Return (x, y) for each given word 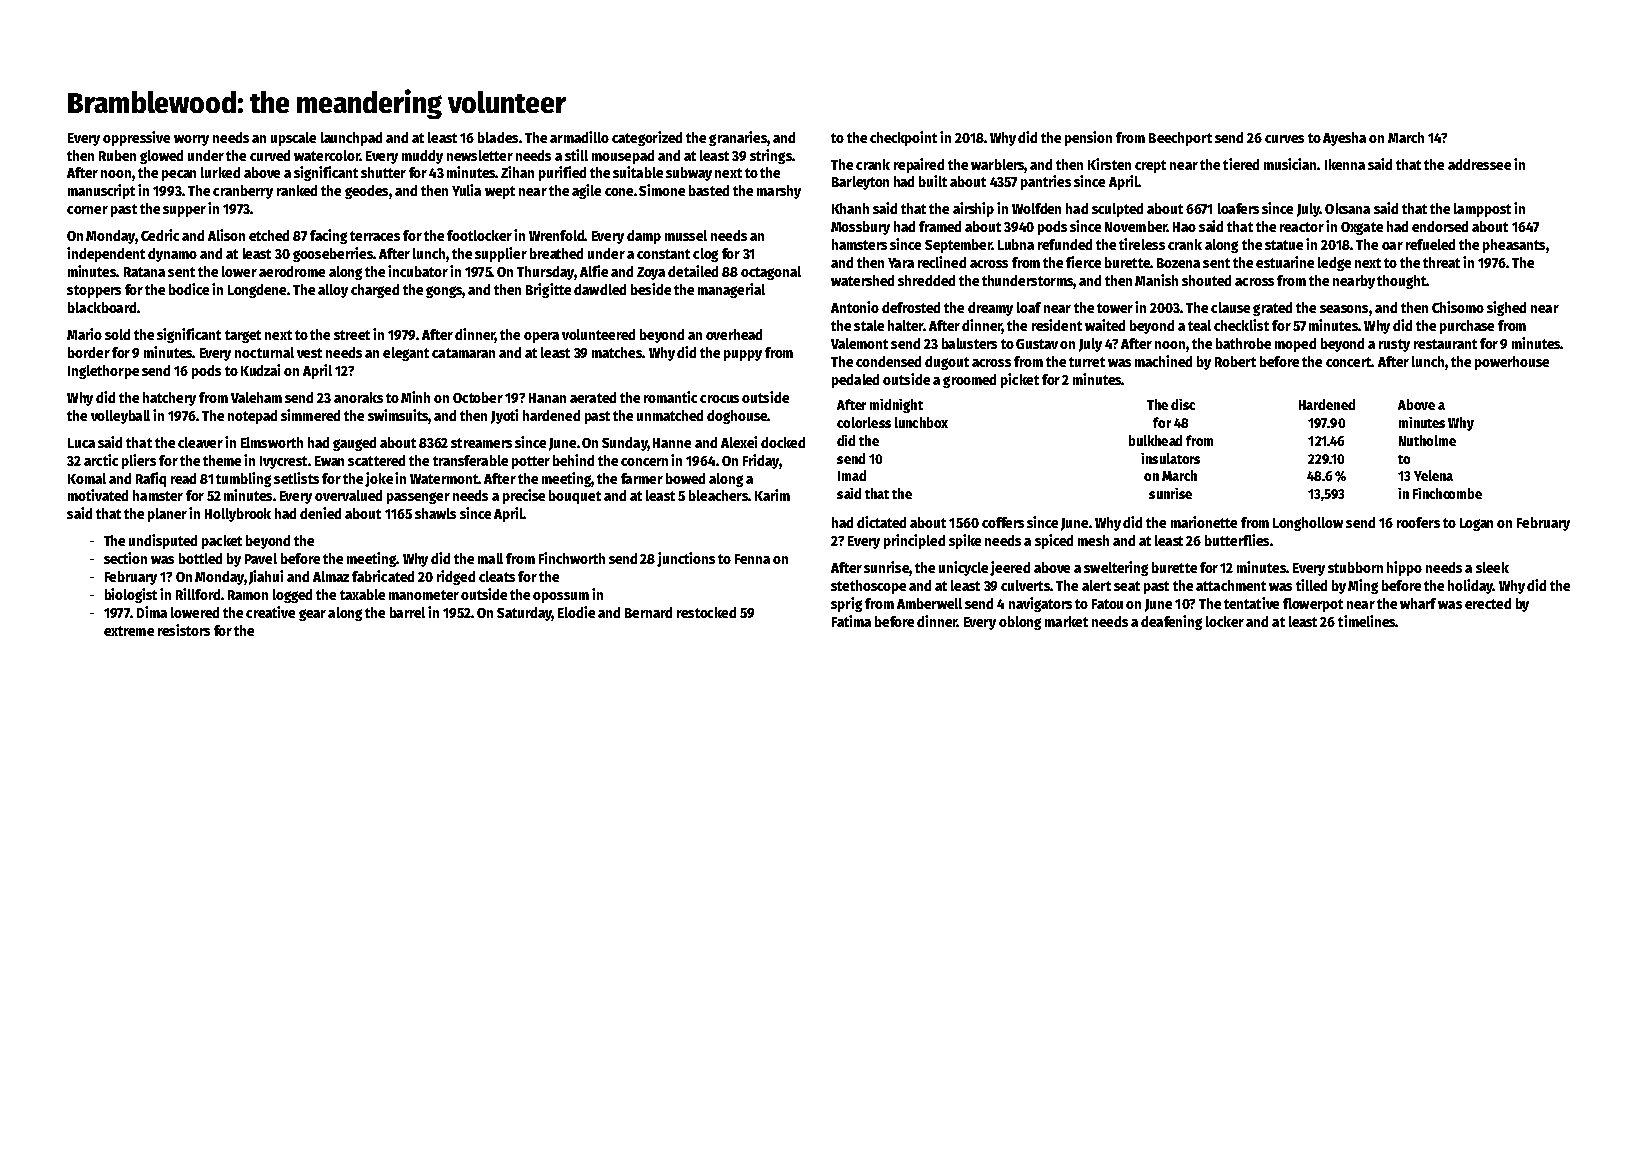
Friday (761, 461)
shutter (383, 172)
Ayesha (1344, 139)
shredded (926, 280)
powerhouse (1512, 363)
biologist (131, 595)
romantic (670, 397)
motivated (98, 495)
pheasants (1514, 246)
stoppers (94, 291)
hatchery (169, 399)
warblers (998, 164)
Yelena (1433, 475)
